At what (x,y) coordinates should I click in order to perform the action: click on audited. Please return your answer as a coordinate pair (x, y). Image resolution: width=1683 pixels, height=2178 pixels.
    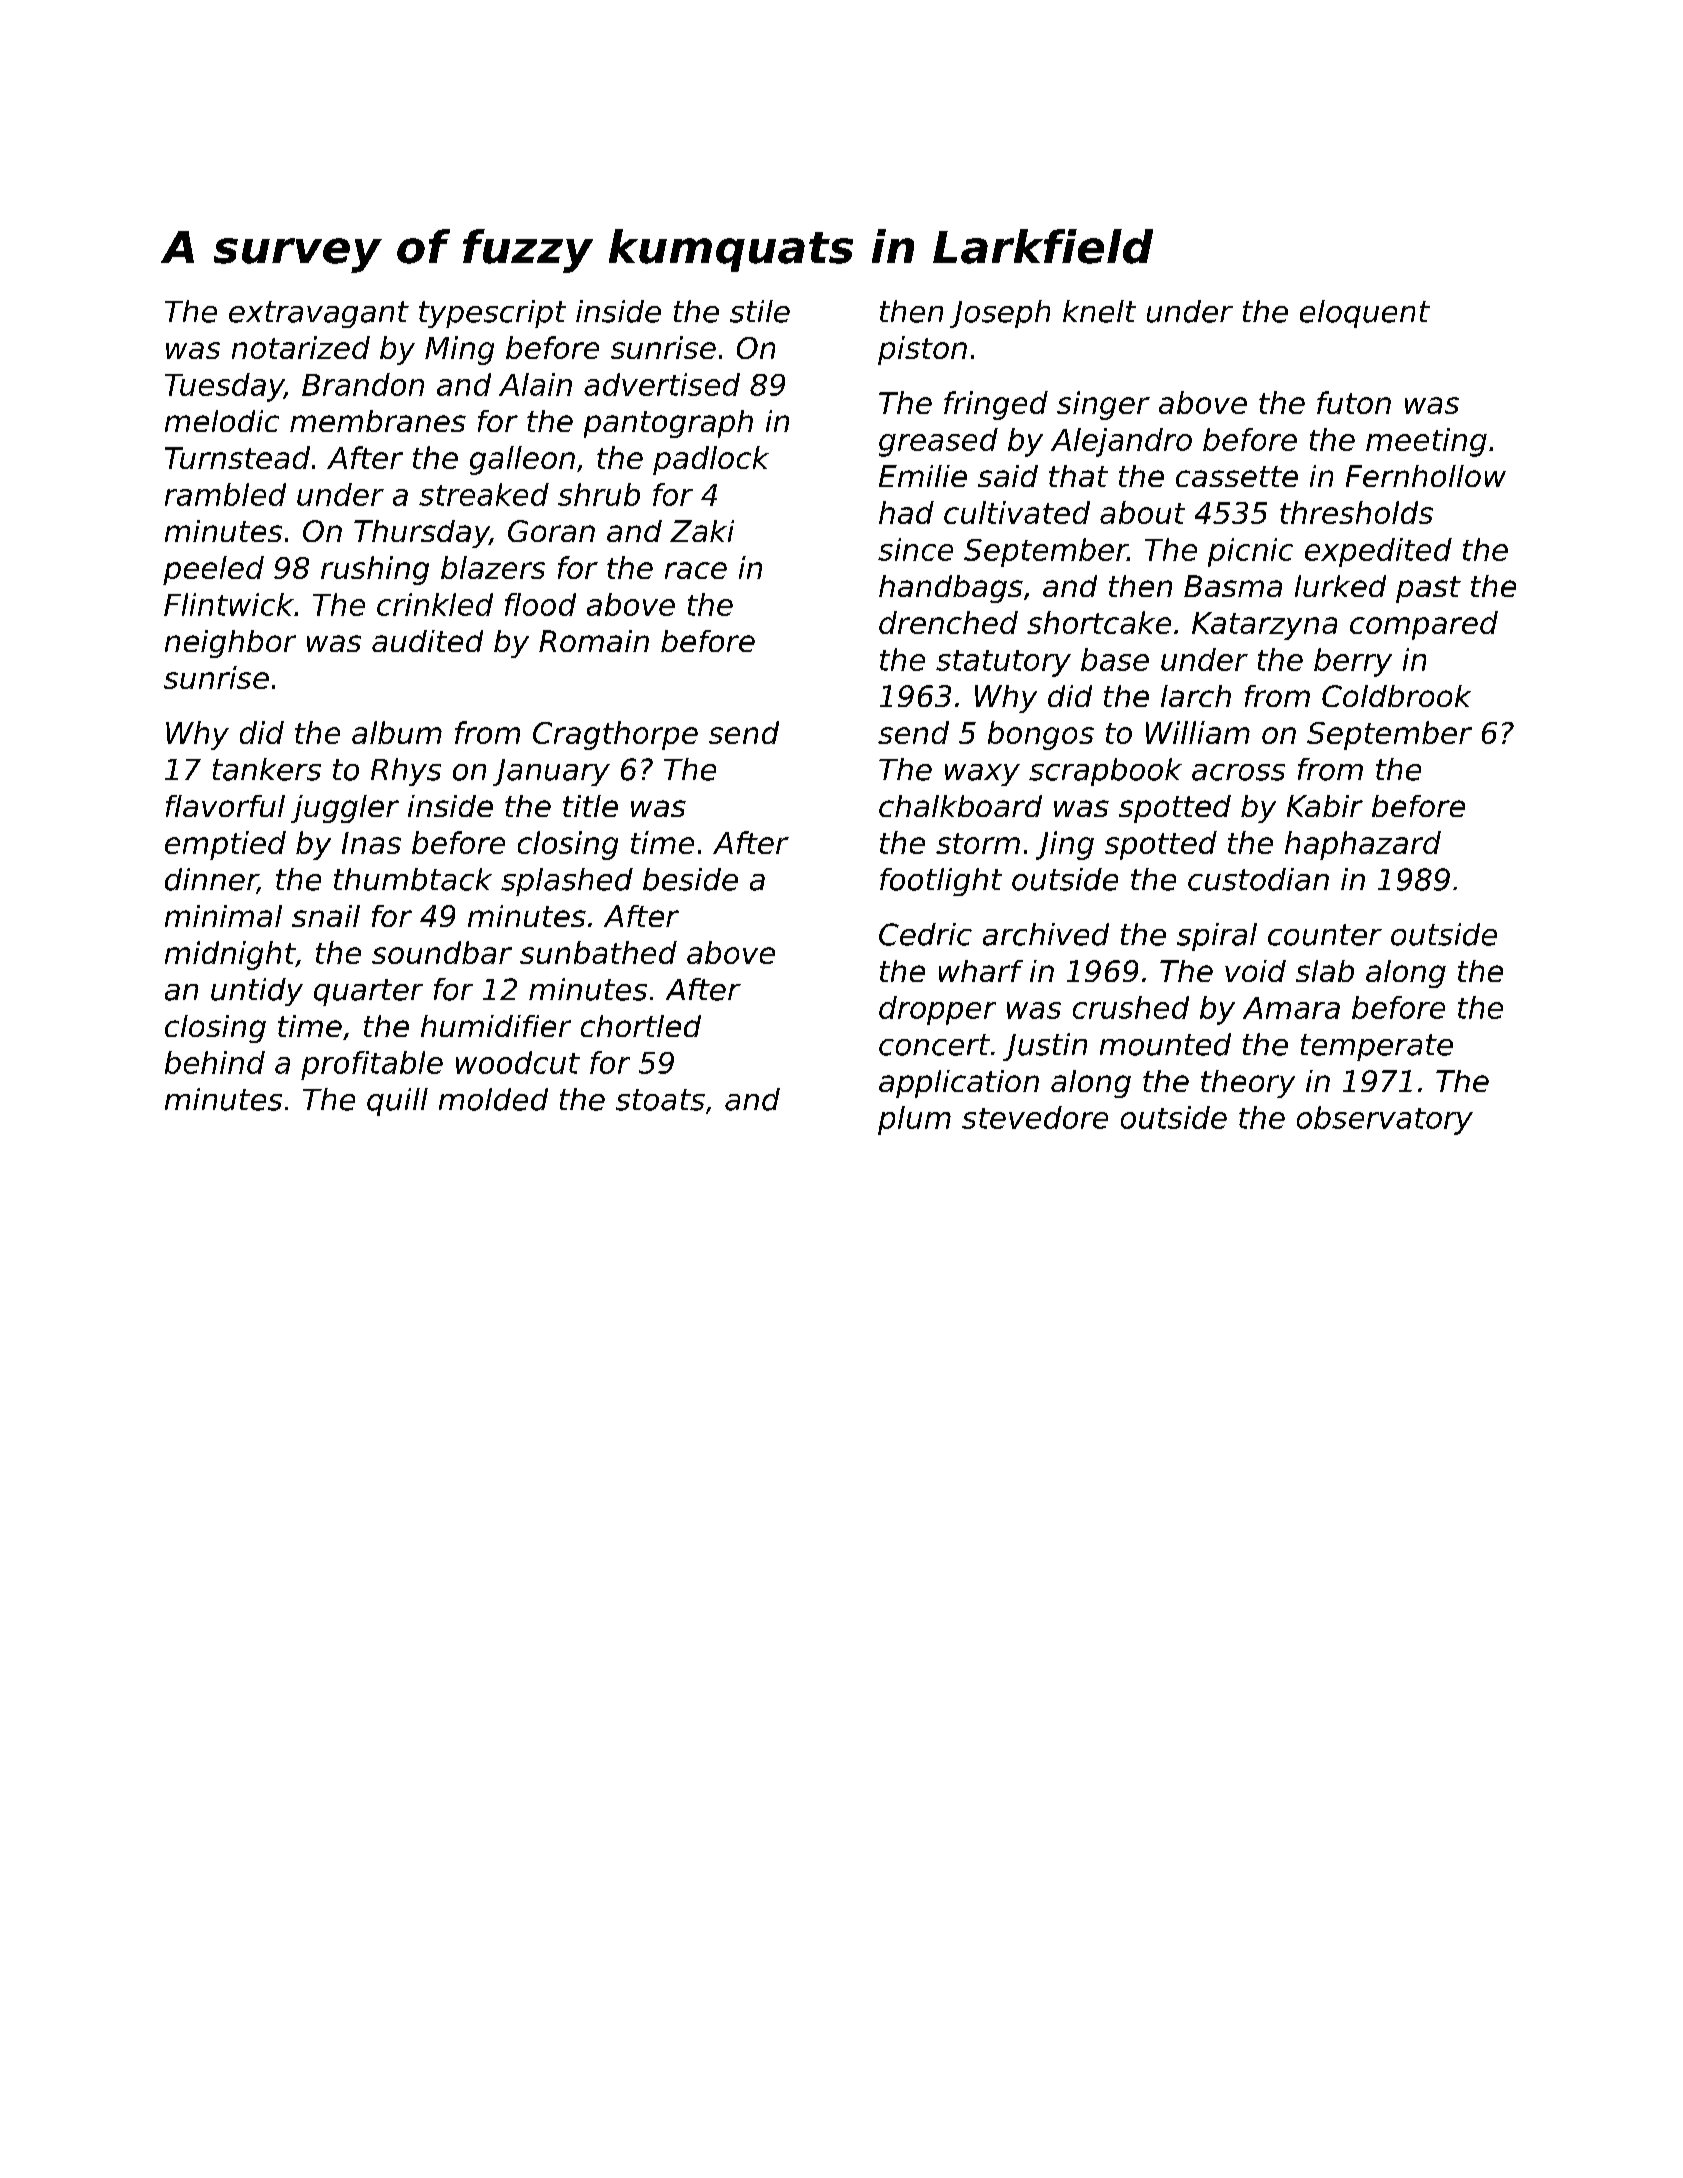
    Looking at the image, I should click on (427, 641).
